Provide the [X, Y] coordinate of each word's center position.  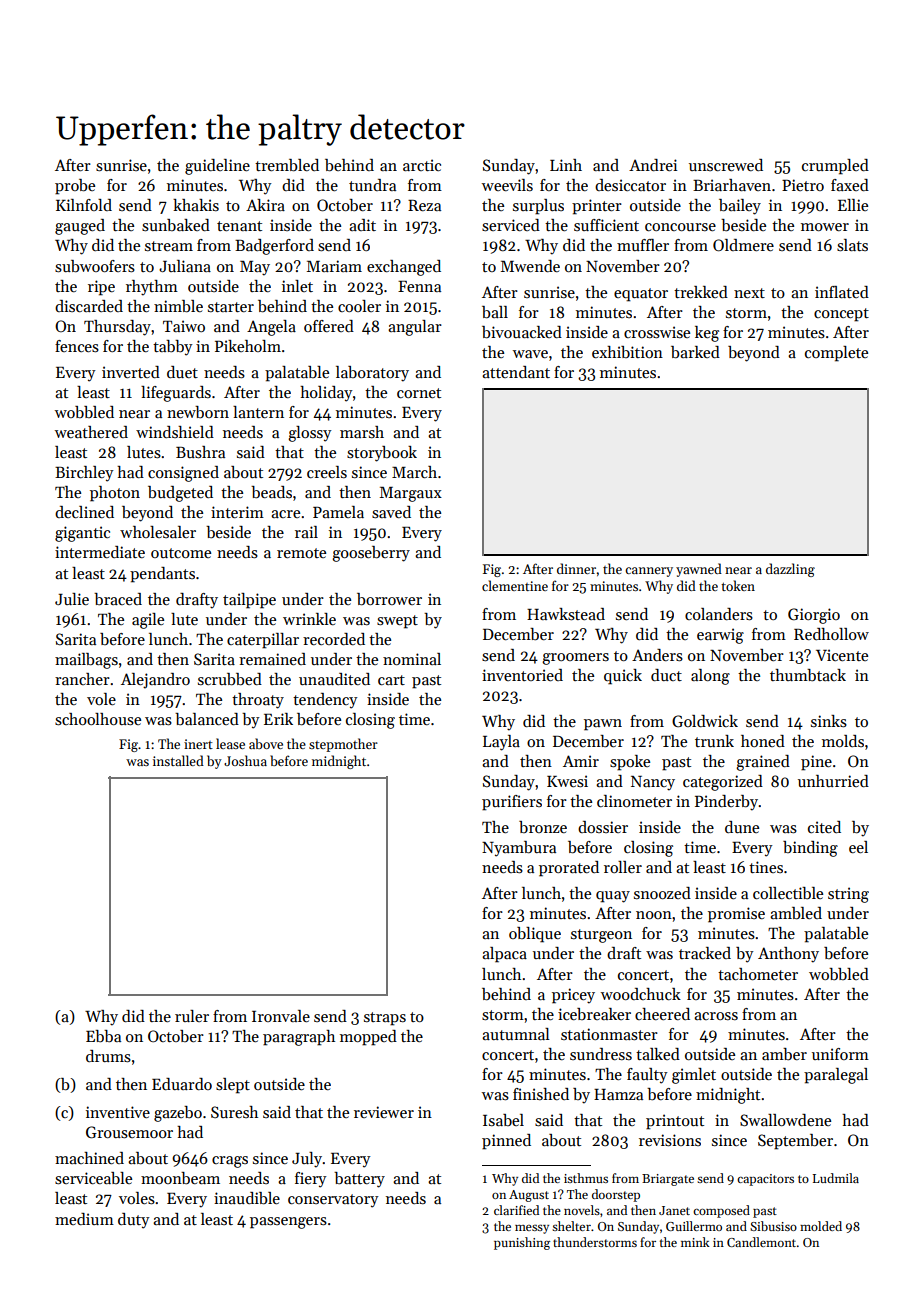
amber [784, 1054]
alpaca [504, 955]
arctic [422, 165]
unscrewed [726, 165]
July [307, 1160]
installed [178, 760]
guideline [217, 167]
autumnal [516, 1034]
